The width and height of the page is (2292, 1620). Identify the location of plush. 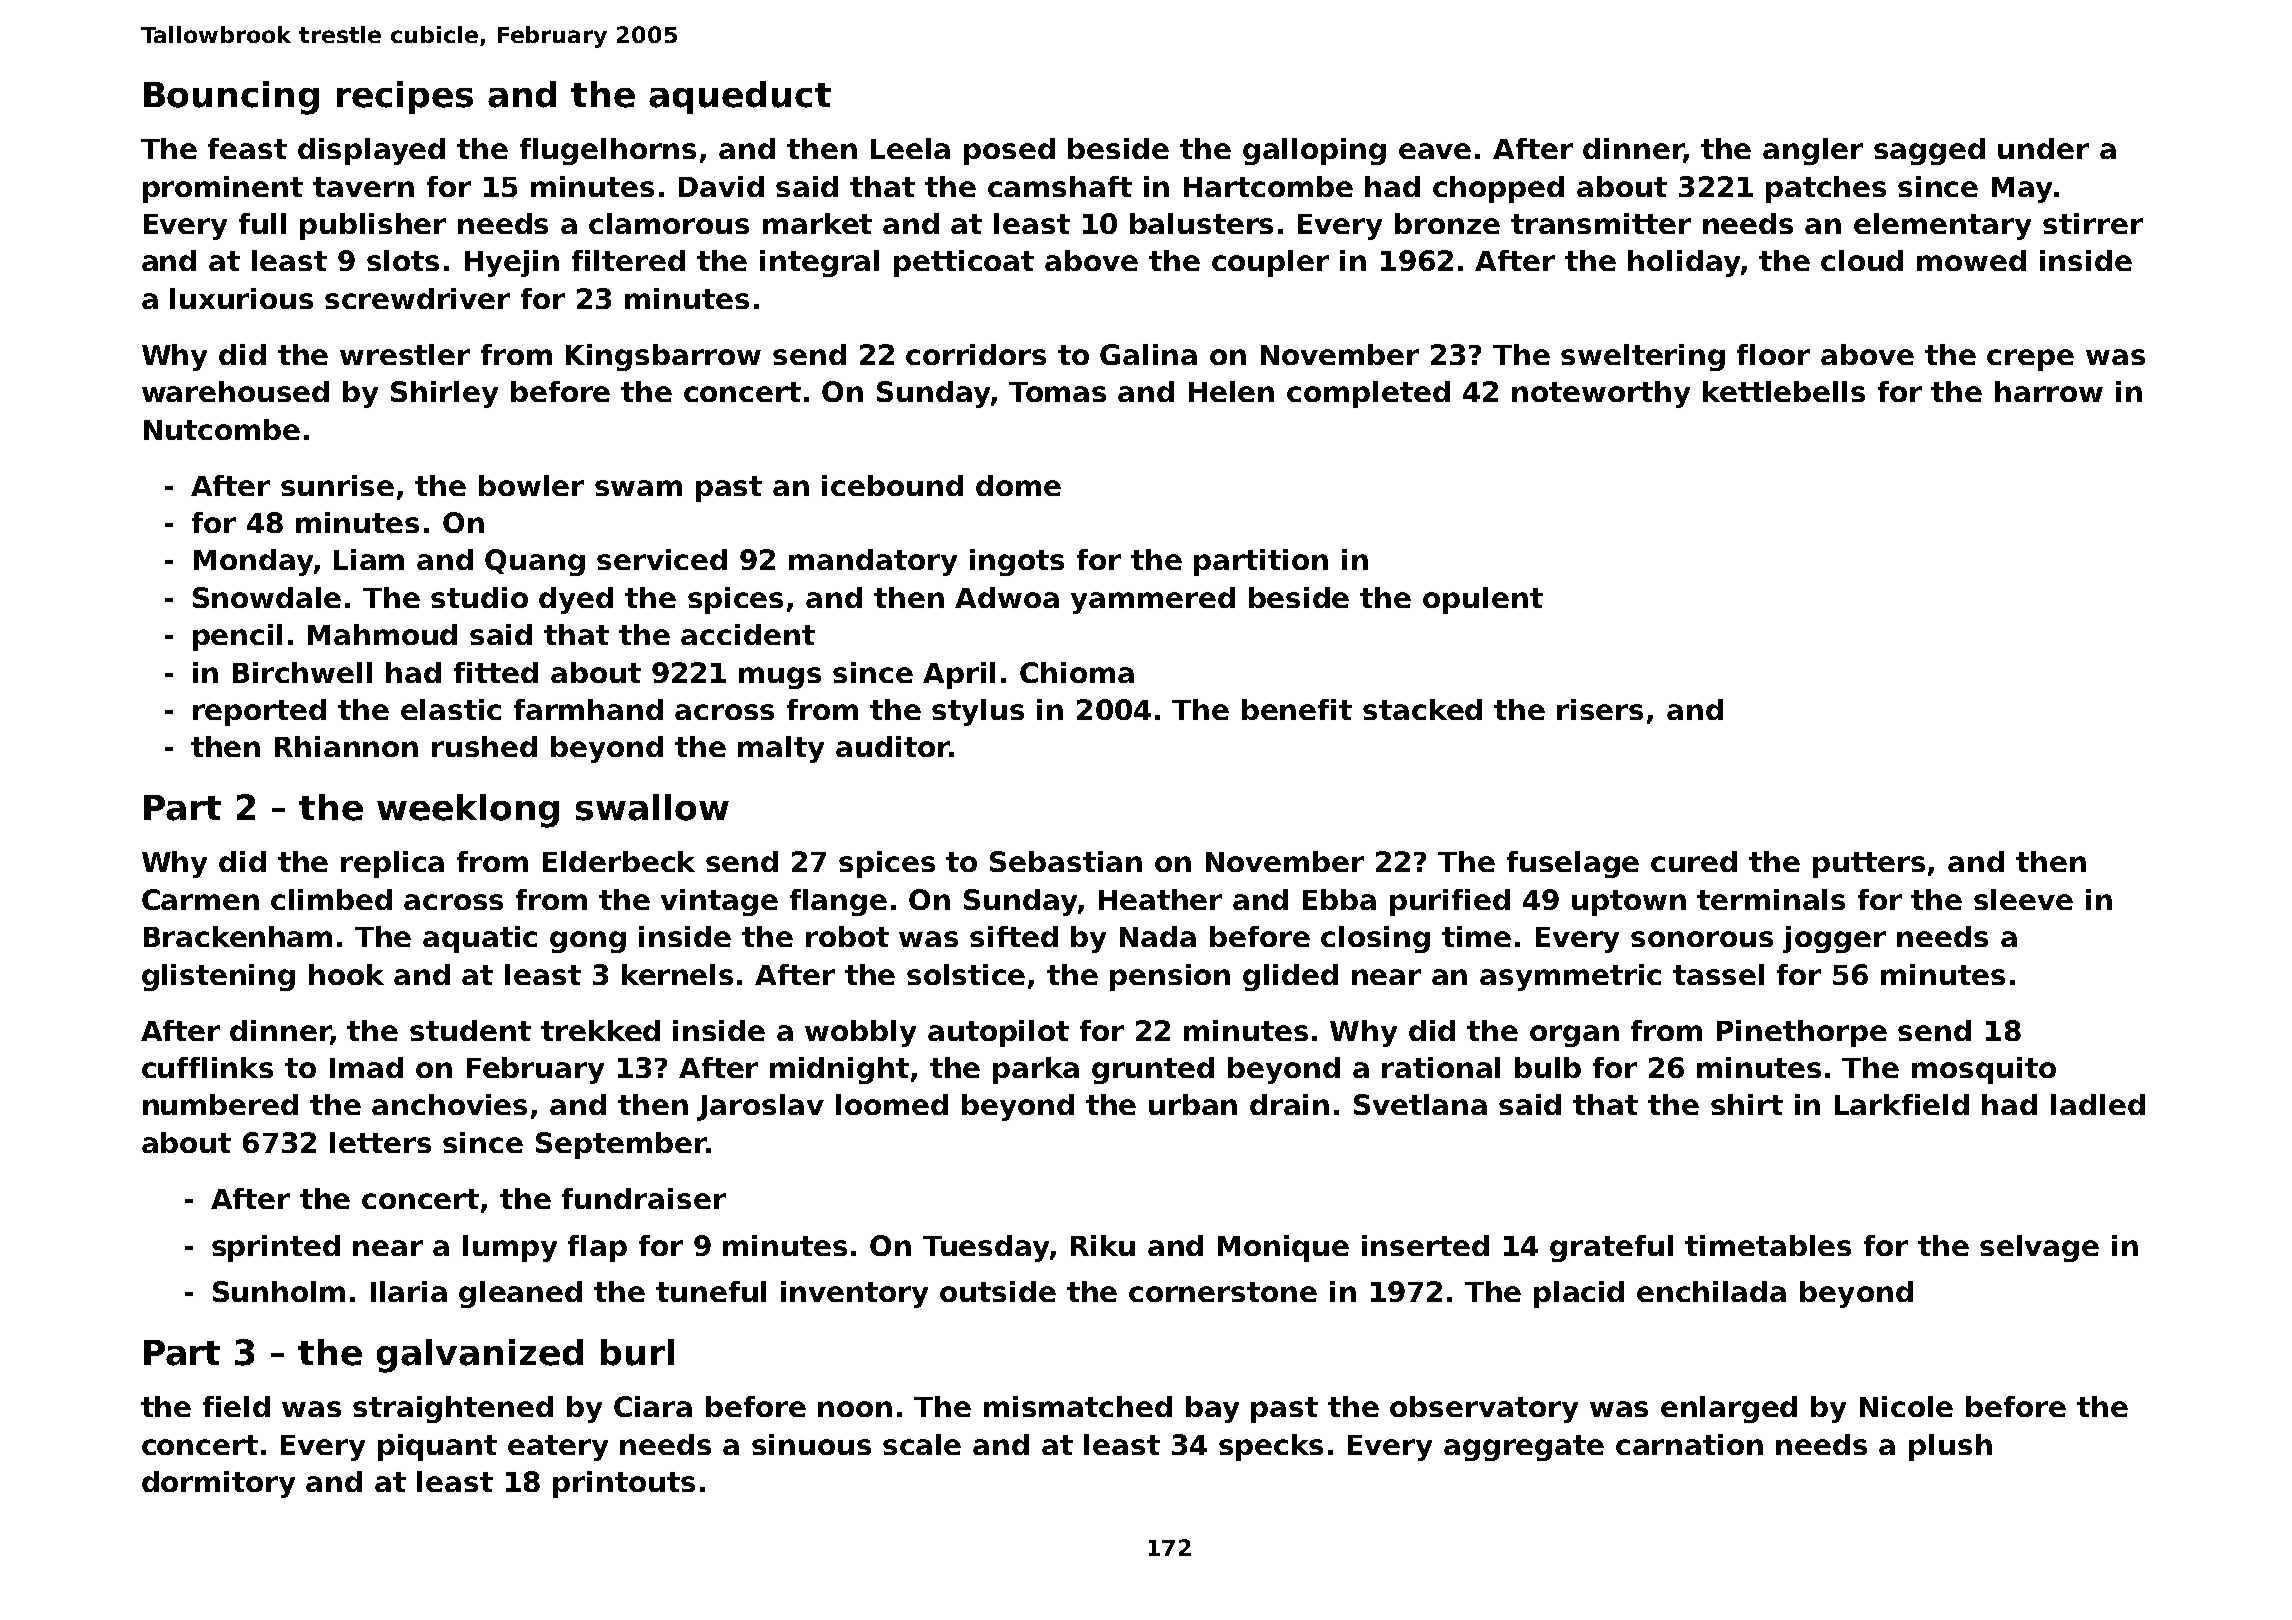
(1950, 1447).
